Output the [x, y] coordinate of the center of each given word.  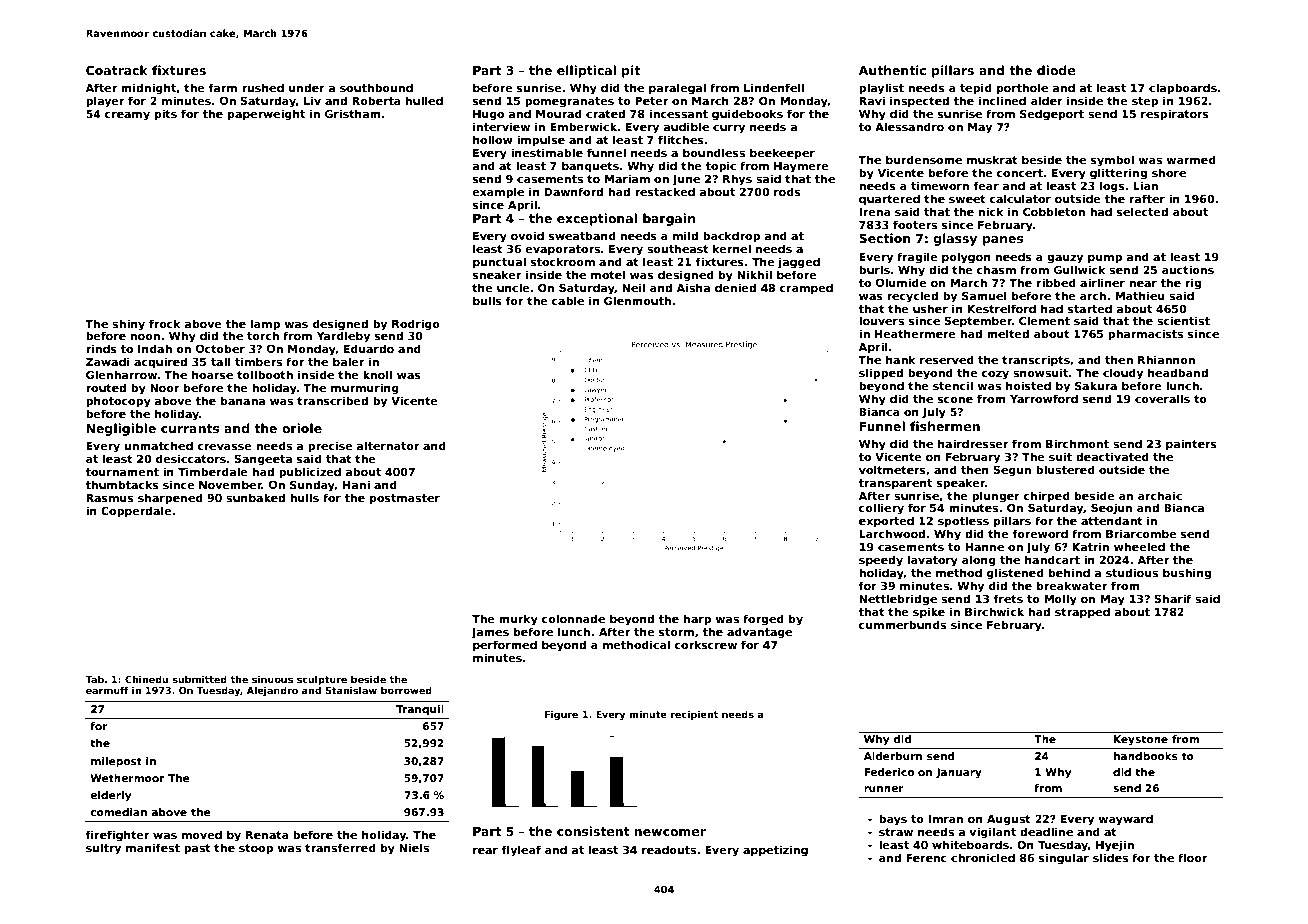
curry [729, 129]
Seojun [1111, 509]
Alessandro [909, 126]
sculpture [322, 680]
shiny [128, 325]
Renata [267, 835]
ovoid [527, 235]
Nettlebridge [898, 600]
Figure [561, 715]
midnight [148, 89]
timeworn [940, 185]
